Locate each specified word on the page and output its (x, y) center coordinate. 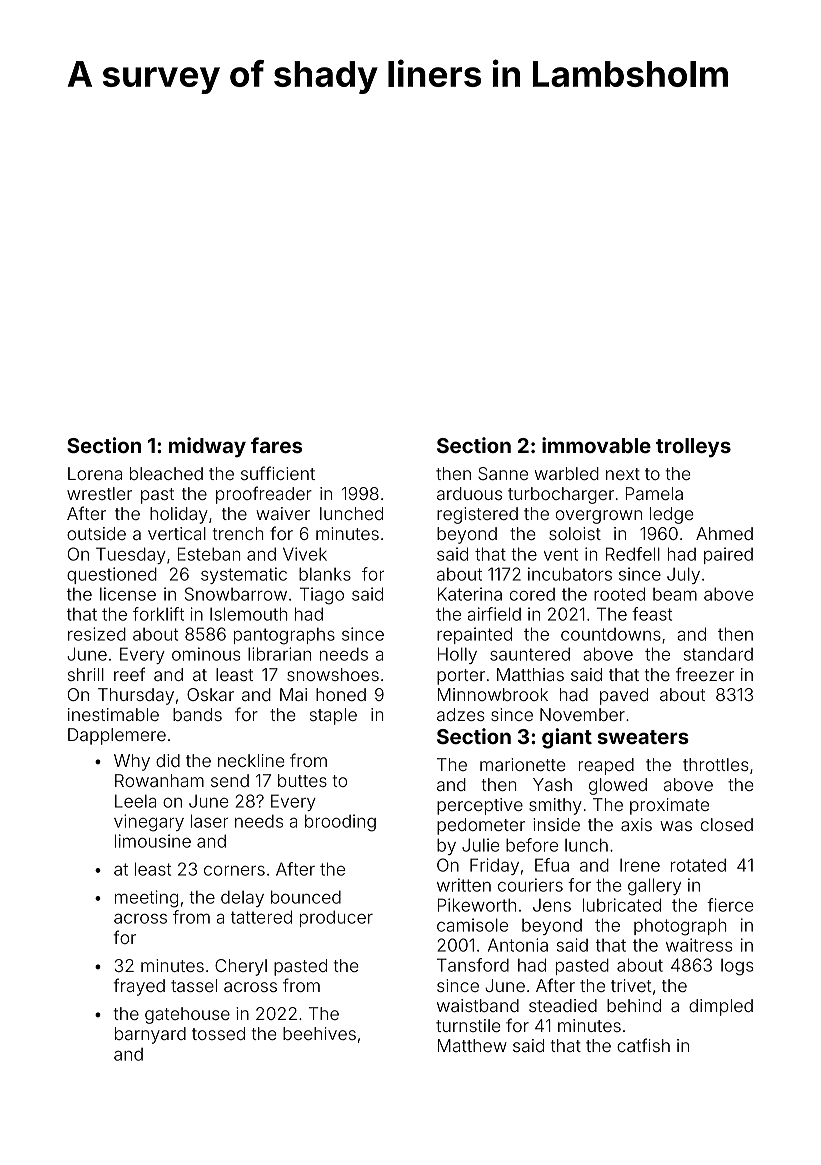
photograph (680, 927)
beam (675, 594)
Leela (135, 801)
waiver (283, 513)
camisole (472, 925)
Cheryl (241, 967)
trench (238, 533)
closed (727, 824)
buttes (302, 780)
